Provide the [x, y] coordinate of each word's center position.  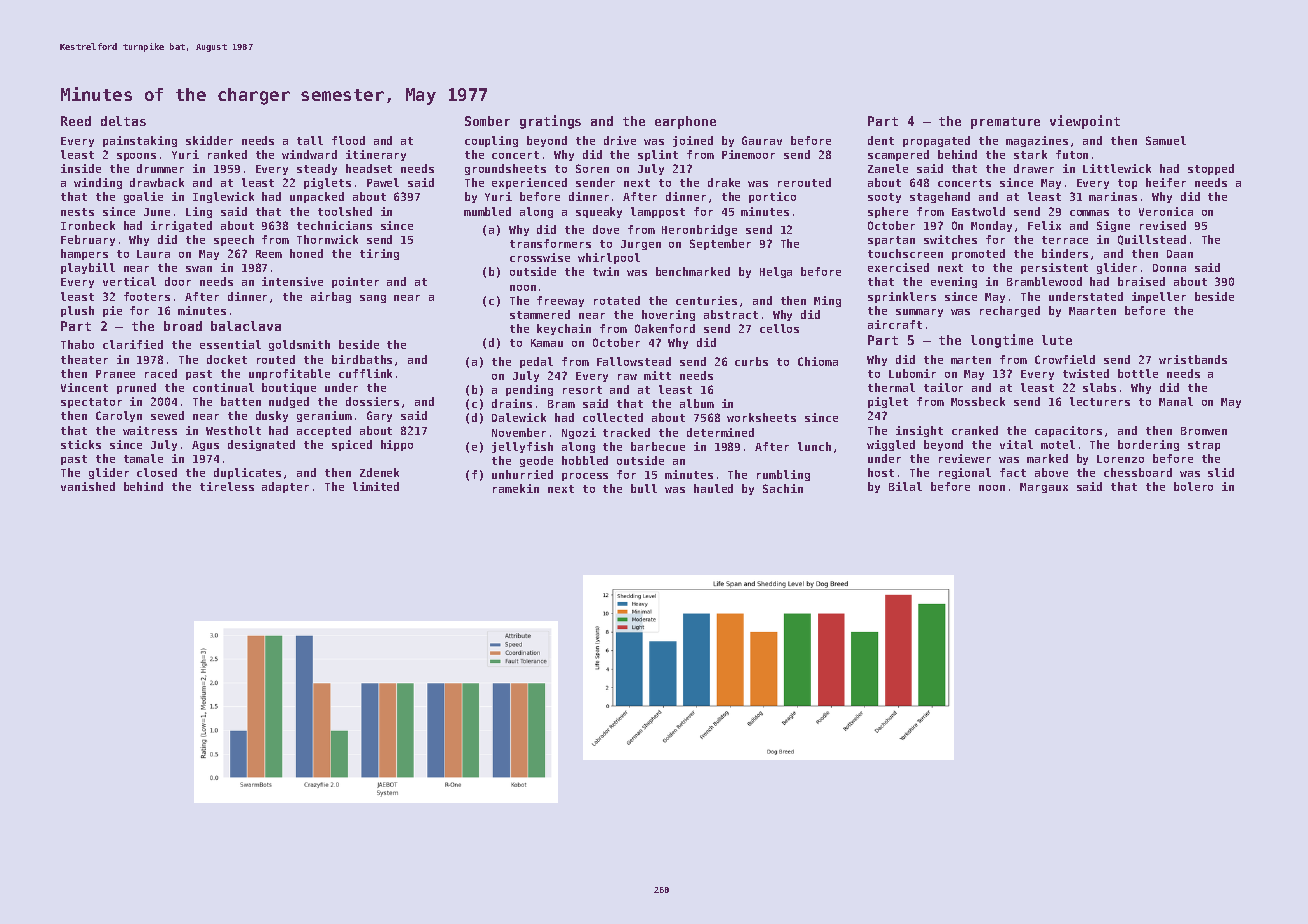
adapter [285, 487]
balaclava [246, 326]
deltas [123, 121]
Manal [1176, 401]
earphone [685, 122]
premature [1005, 123]
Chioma [818, 361]
